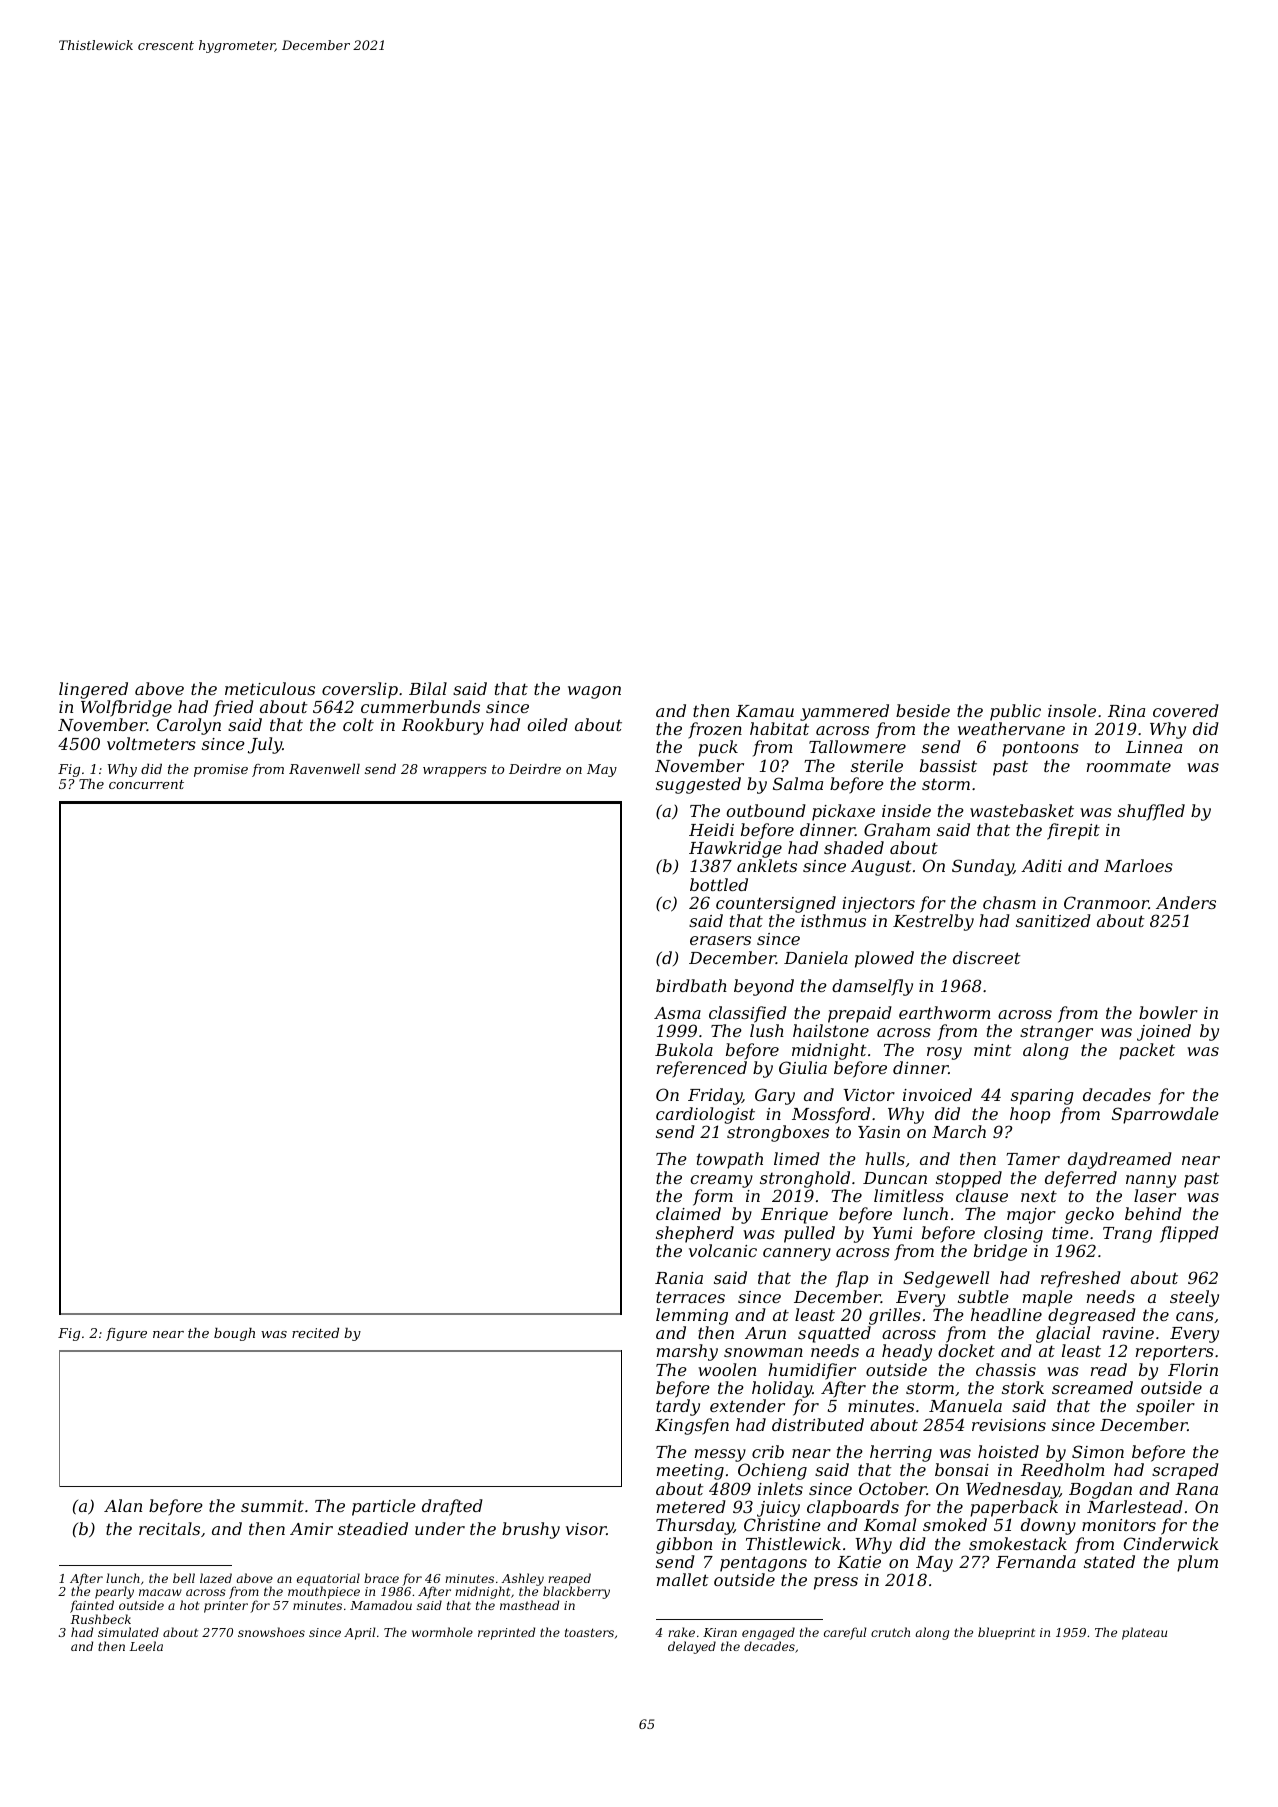 This document has width=1278, height=1807. I want to click on Kamau, so click(765, 711).
